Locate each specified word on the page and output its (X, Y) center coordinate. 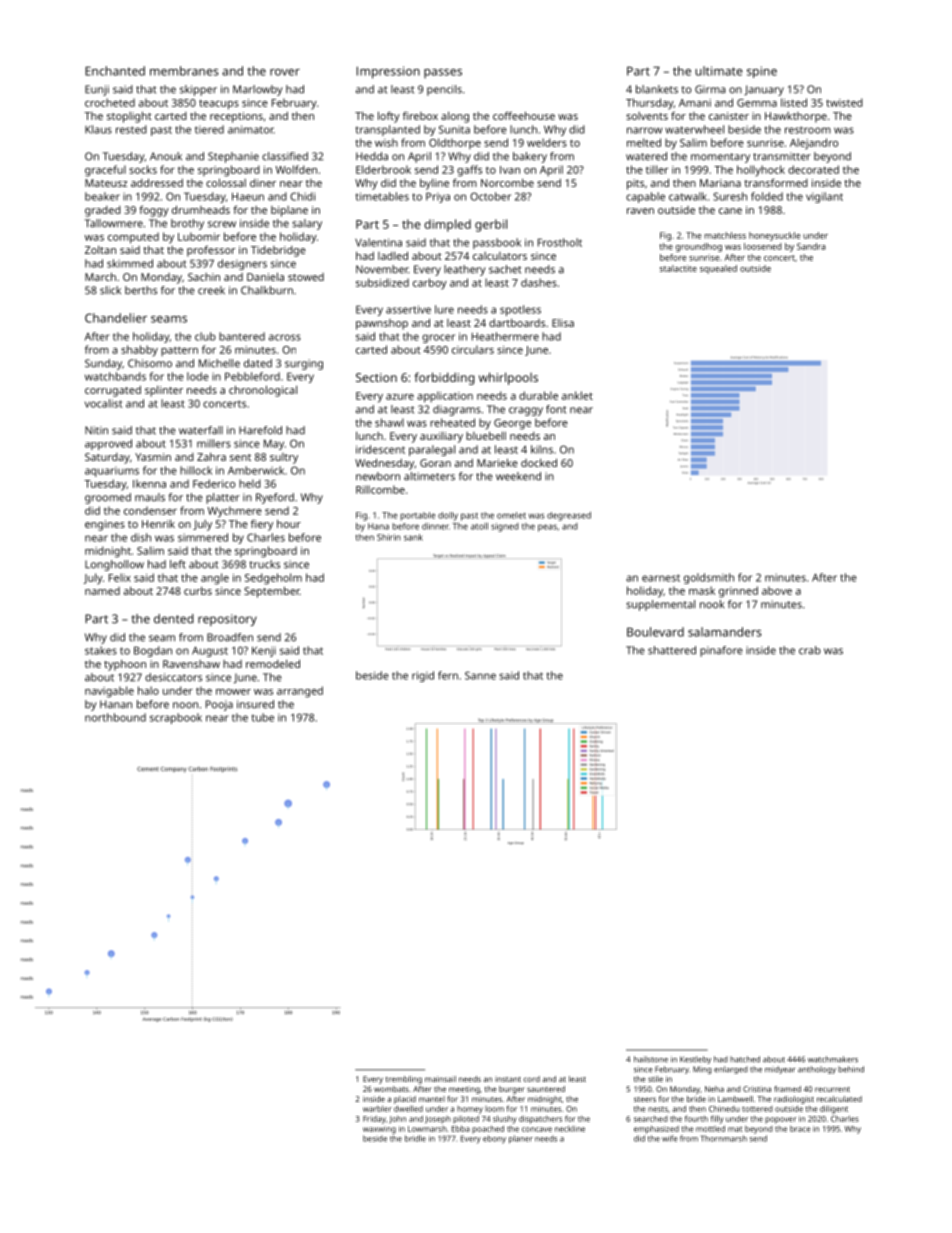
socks (143, 169)
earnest (661, 578)
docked (539, 462)
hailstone (651, 1059)
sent (240, 457)
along (455, 117)
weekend (518, 476)
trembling (404, 1080)
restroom (808, 130)
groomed (108, 498)
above (777, 590)
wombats (391, 1089)
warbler (377, 1109)
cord (531, 1079)
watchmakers (833, 1059)
